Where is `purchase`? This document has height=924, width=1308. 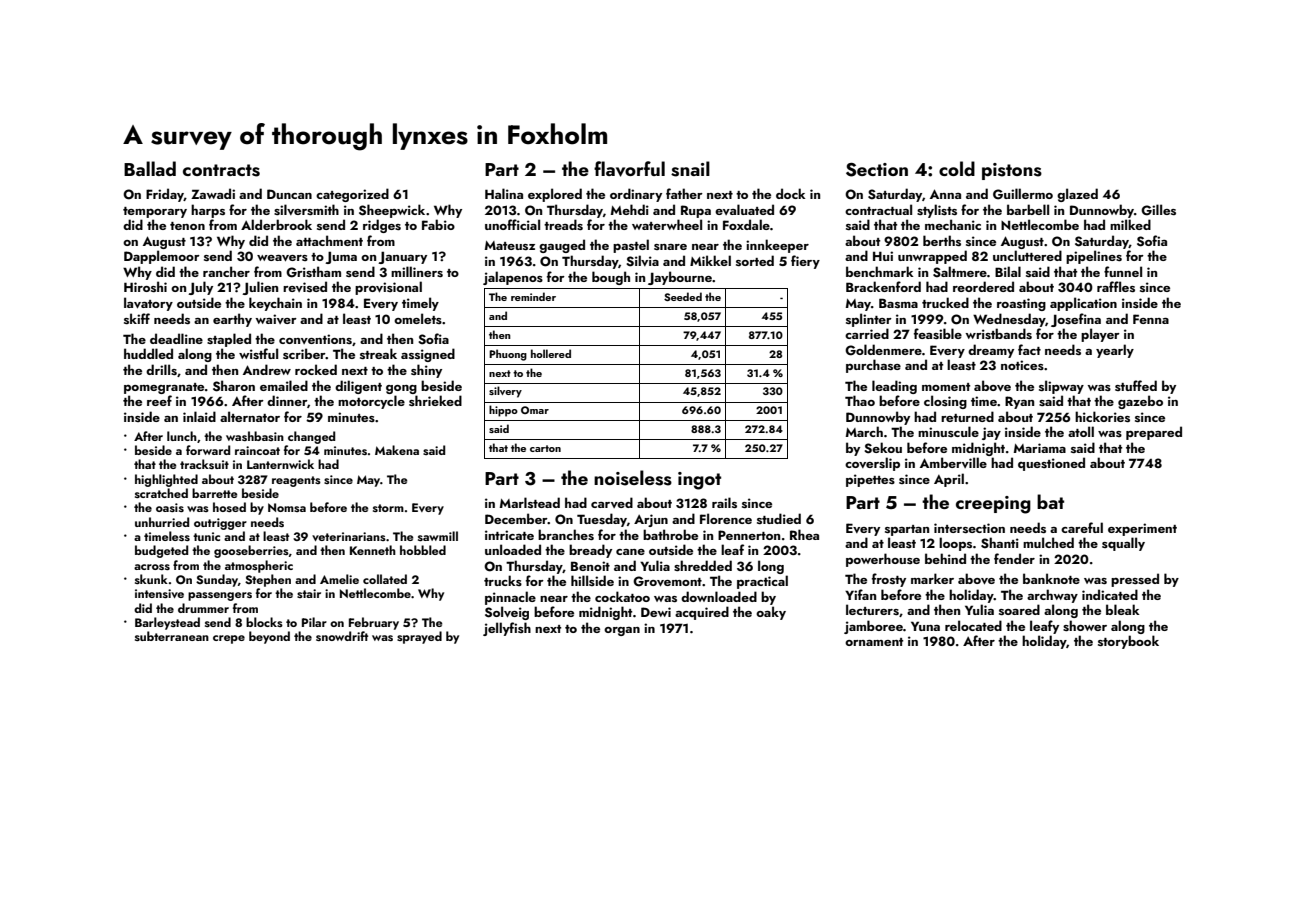 purchase is located at coordinates (873, 366).
